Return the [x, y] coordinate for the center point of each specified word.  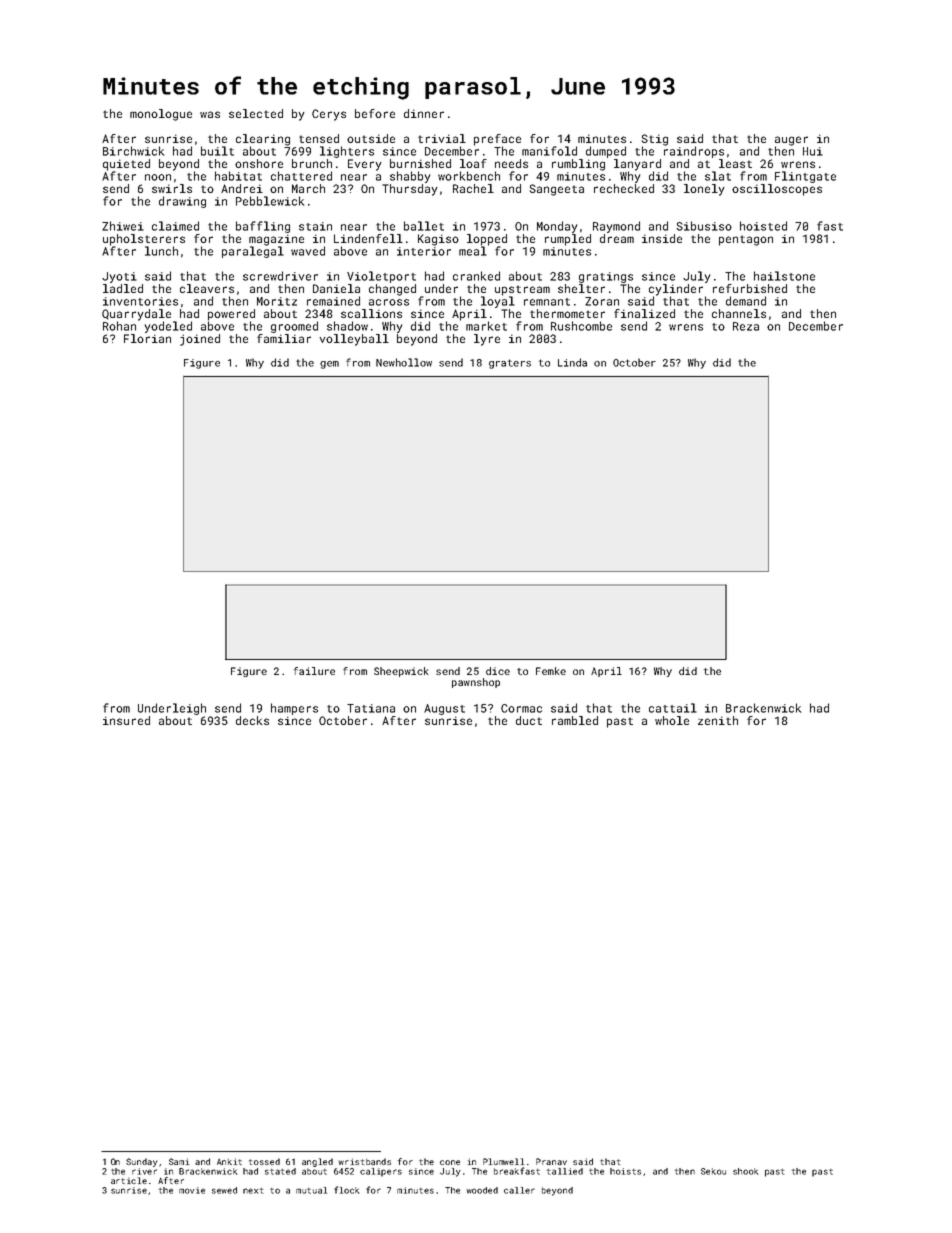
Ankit [229, 1161]
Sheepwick [401, 672]
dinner [424, 113]
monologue [161, 115]
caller [519, 1190]
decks [252, 720]
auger [791, 141]
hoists [625, 1171]
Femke [551, 671]
